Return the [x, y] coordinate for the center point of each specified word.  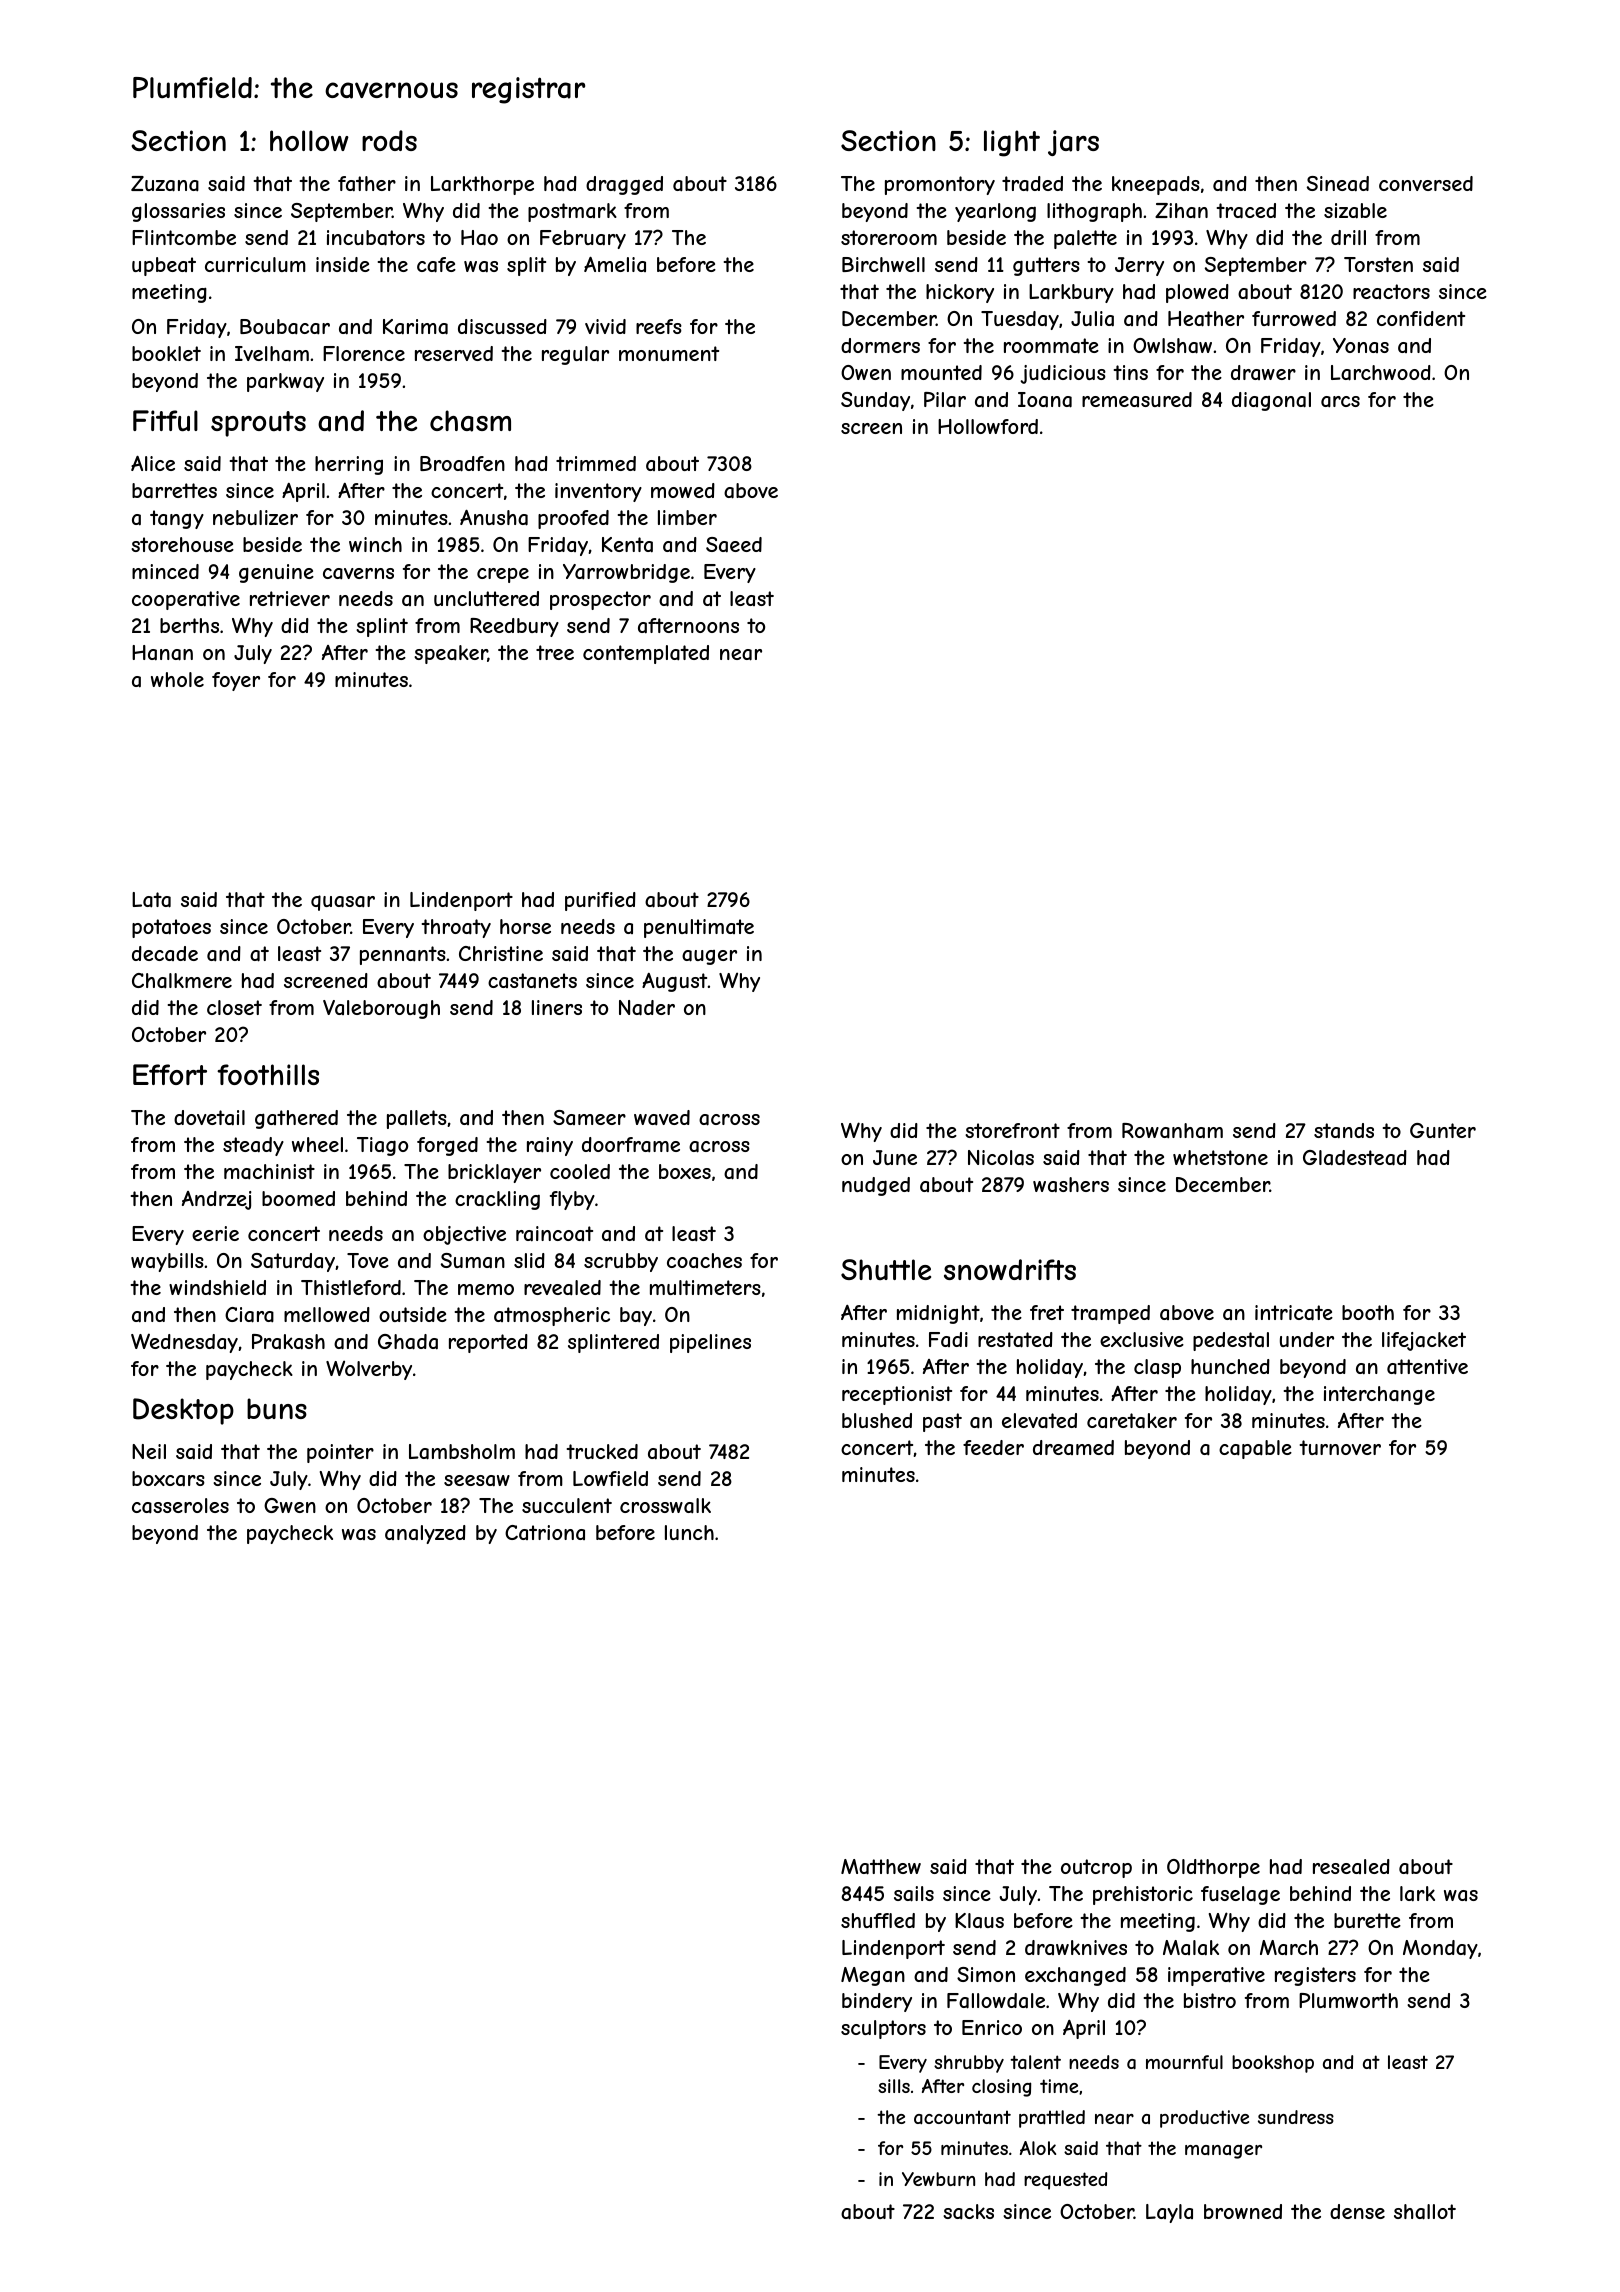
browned [1243, 2211]
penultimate [699, 928]
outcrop [1096, 1868]
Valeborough [381, 1009]
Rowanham [1172, 1131]
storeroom [889, 237]
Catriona [545, 1532]
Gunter [1443, 1130]
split [526, 266]
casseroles [180, 1506]
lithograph [1094, 212]
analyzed [425, 1534]
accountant [962, 2118]
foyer [236, 681]
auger [709, 957]
